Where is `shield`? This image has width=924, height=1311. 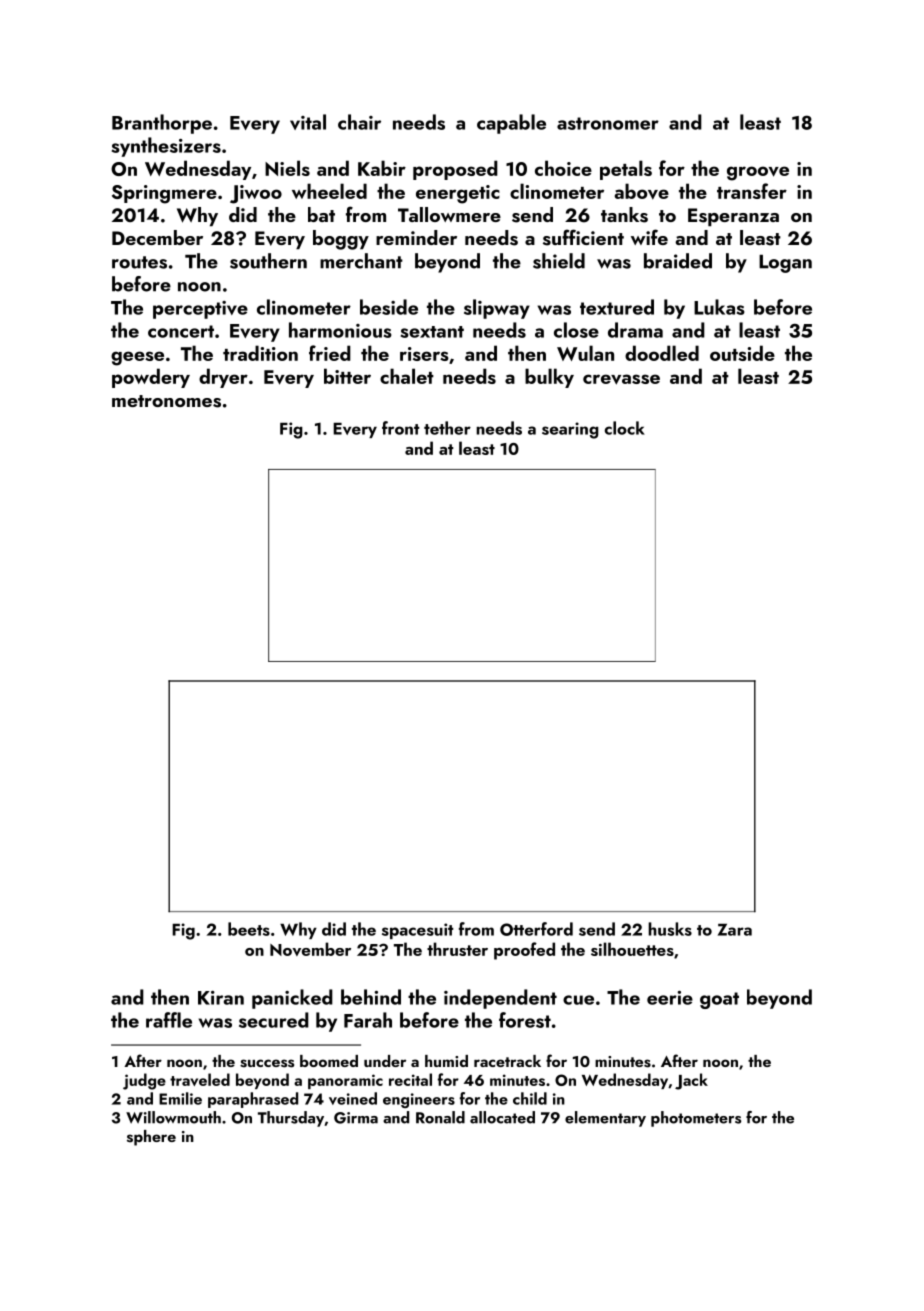 shield is located at coordinates (559, 261).
